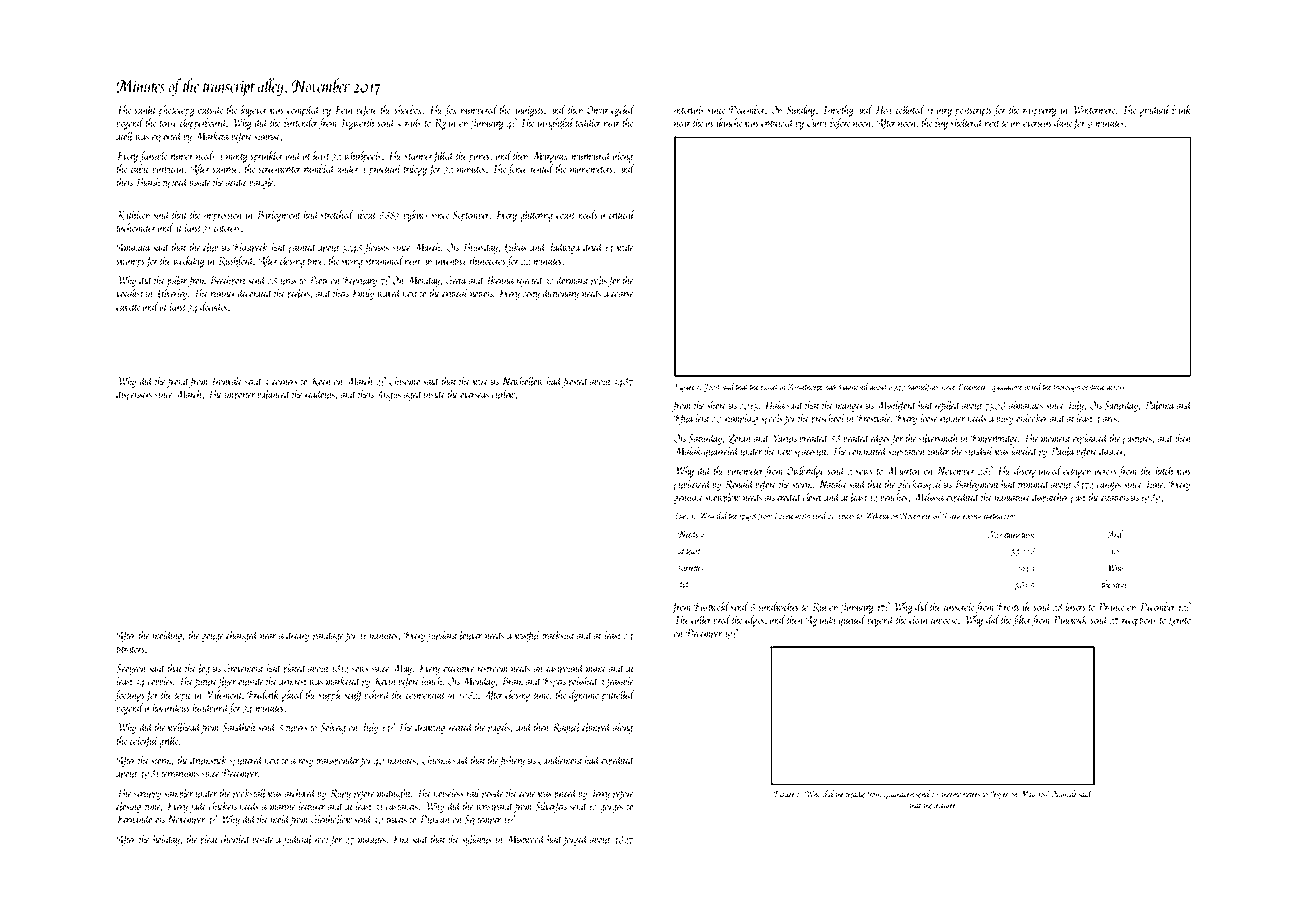  Describe the element at coordinates (1063, 122) in the screenshot. I see `dune` at that location.
